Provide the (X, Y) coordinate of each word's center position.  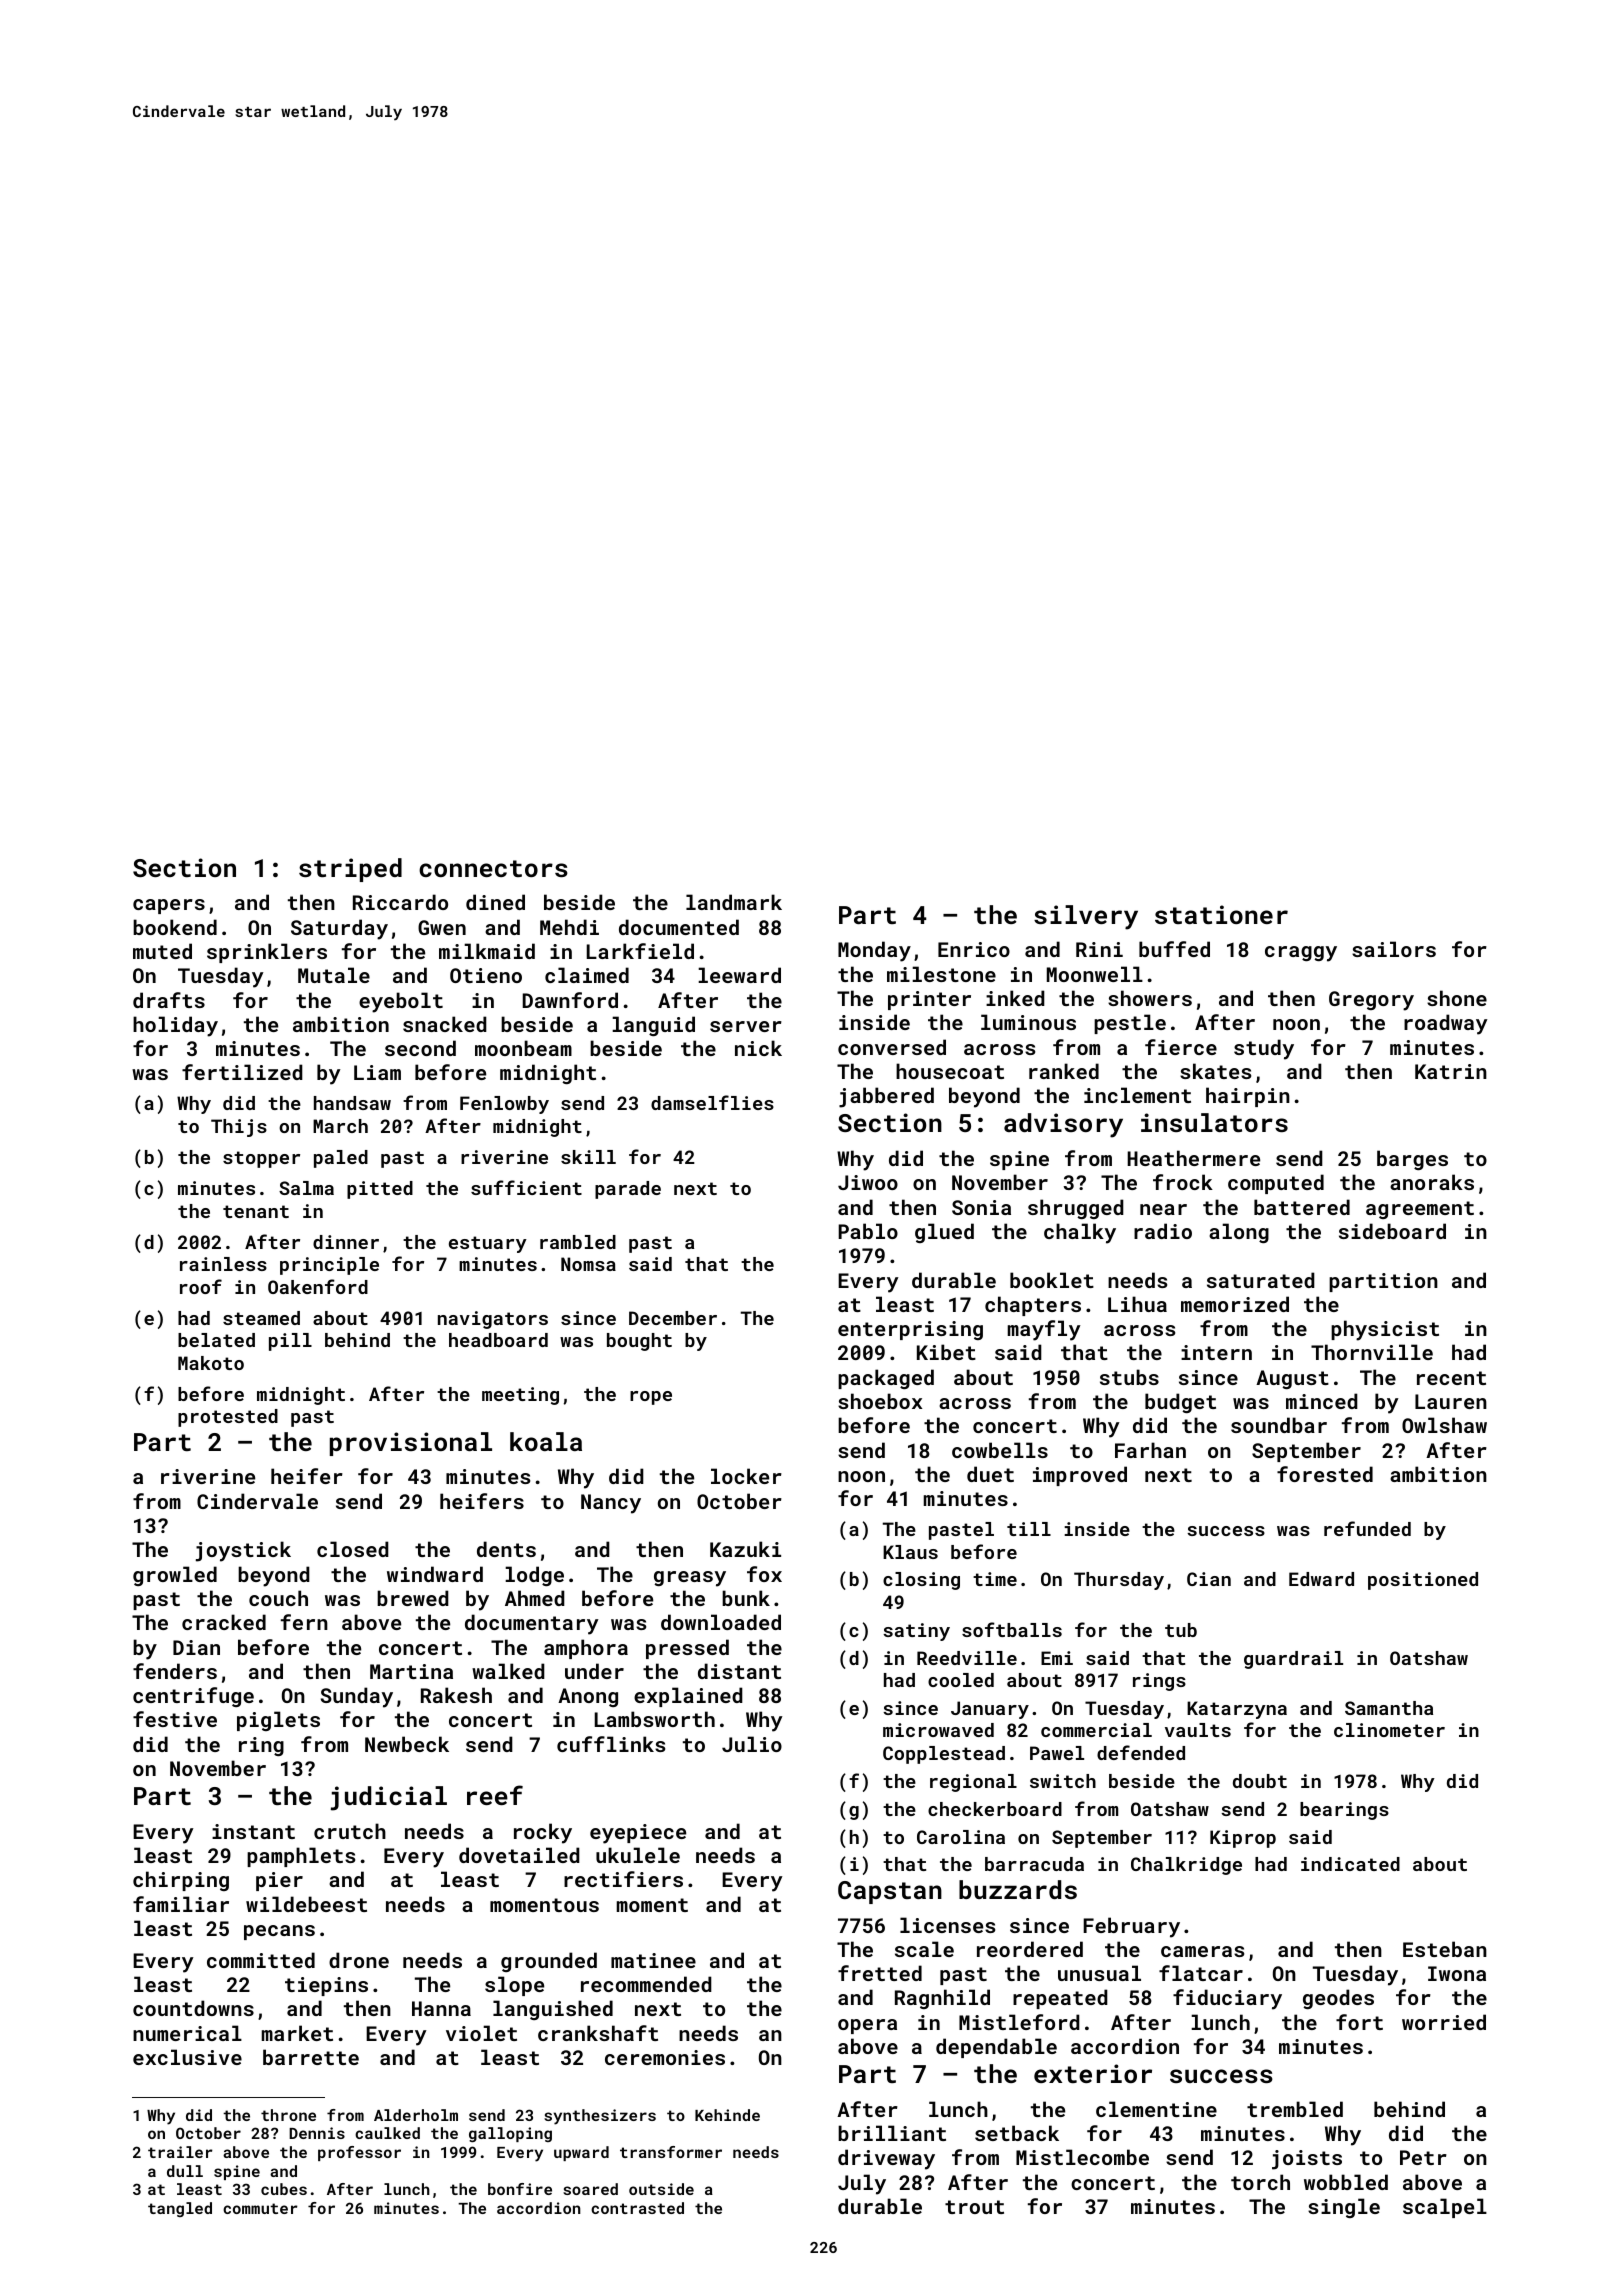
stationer (1221, 914)
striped (350, 870)
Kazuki (745, 1549)
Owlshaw (1444, 1425)
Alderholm (416, 2115)
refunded (1367, 1528)
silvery (1086, 917)
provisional (411, 1444)
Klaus (910, 1552)
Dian (196, 1647)
